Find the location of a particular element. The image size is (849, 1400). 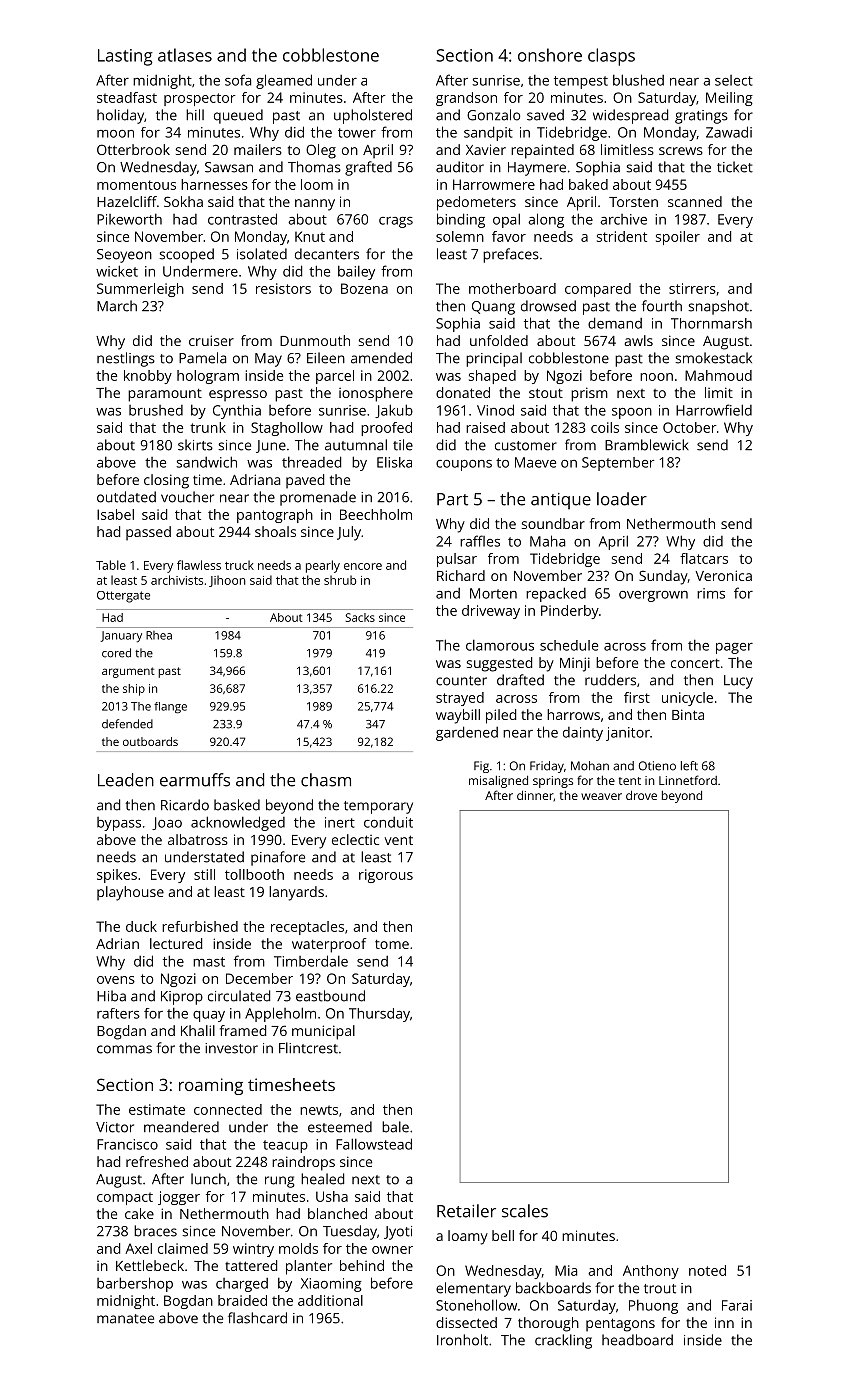

Retailer is located at coordinates (466, 1211).
